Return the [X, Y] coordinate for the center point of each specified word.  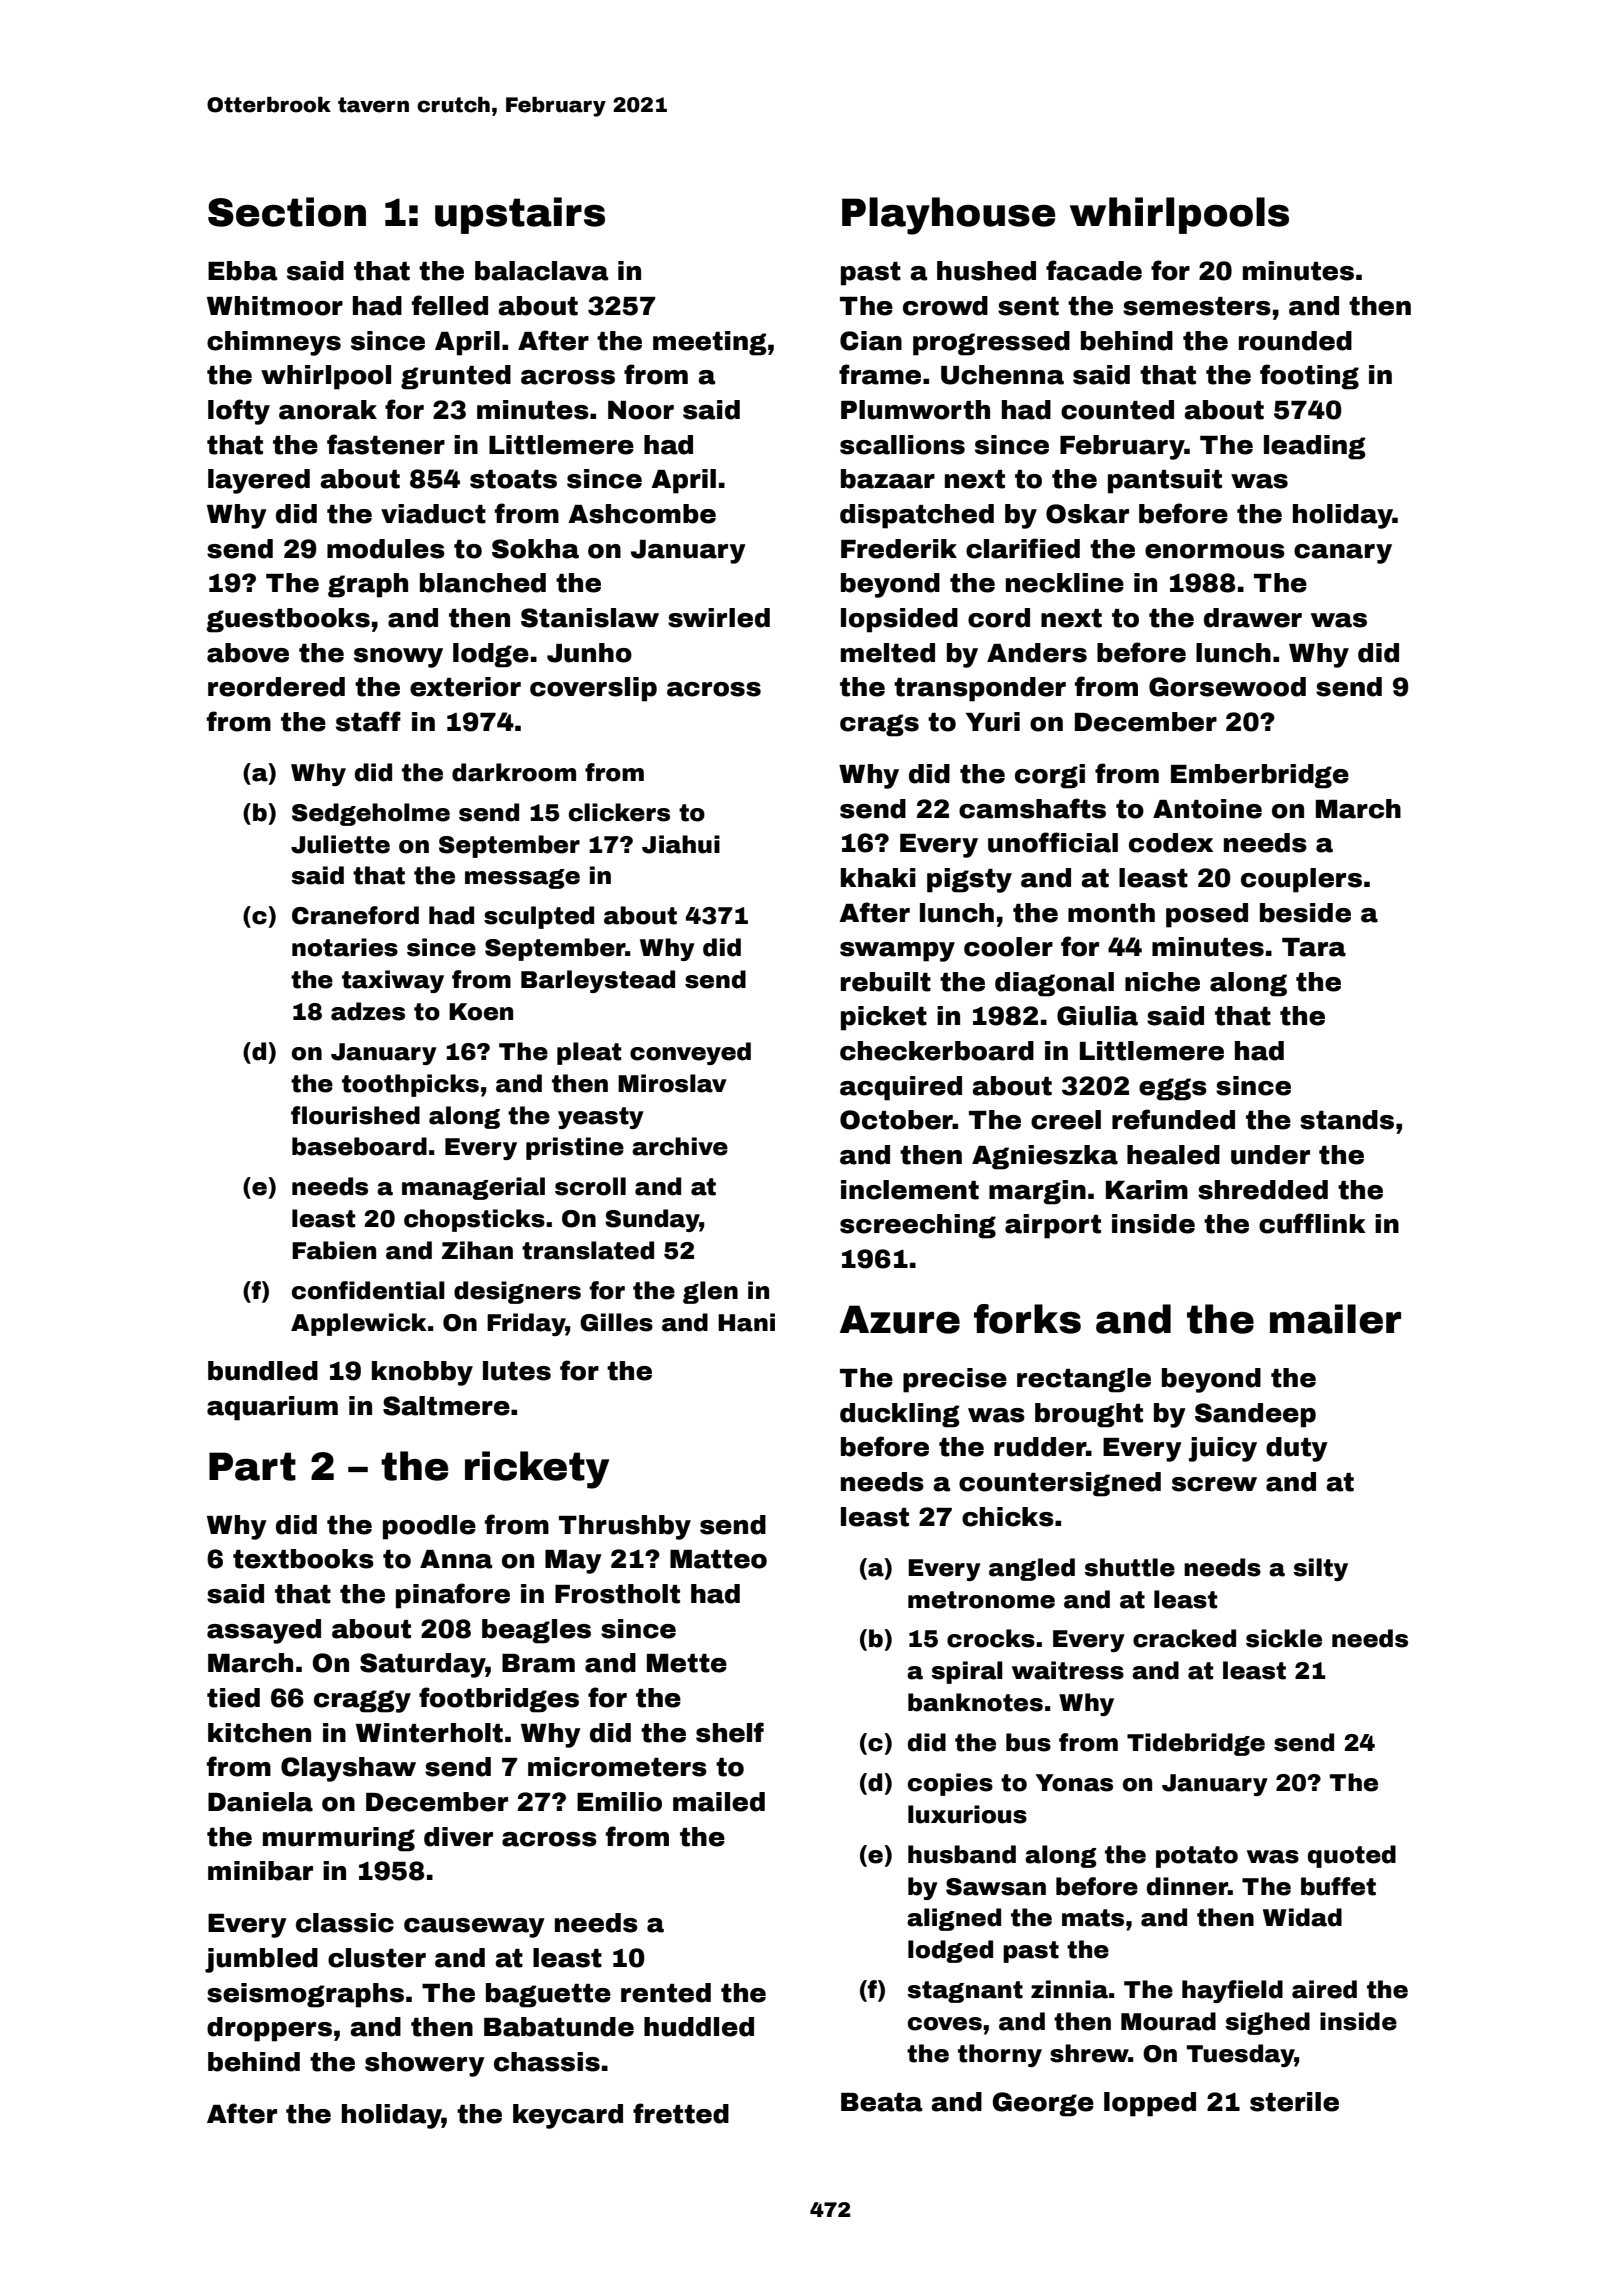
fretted [681, 2113]
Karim [1147, 1190]
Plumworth [915, 410]
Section [287, 212]
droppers [269, 2029]
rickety [537, 1470]
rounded [1295, 341]
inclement [910, 1190]
